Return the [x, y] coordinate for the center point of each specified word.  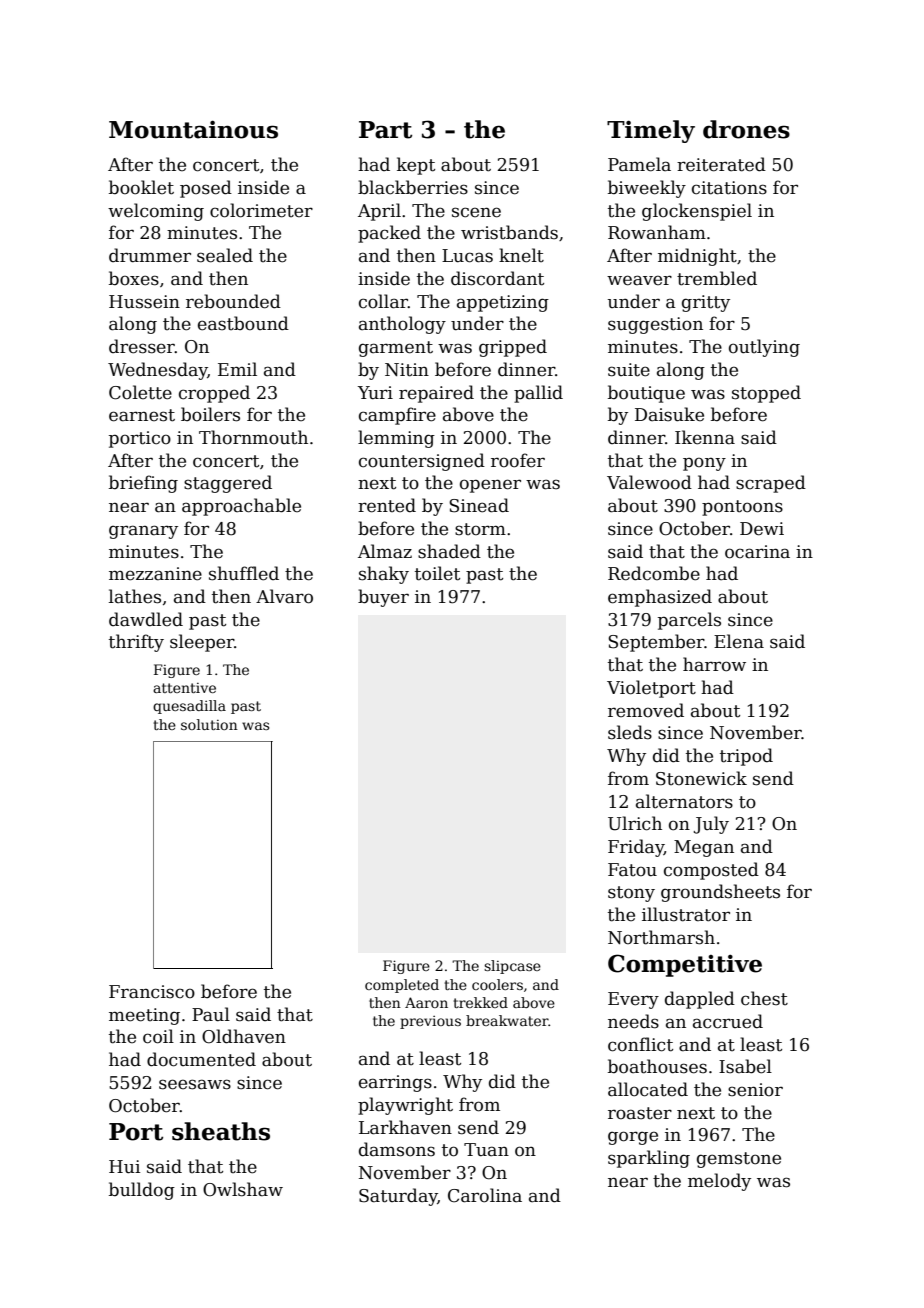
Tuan [486, 1150]
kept [416, 166]
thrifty [136, 643]
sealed [225, 255]
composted [711, 871]
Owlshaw [243, 1189]
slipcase [512, 967]
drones [746, 129]
